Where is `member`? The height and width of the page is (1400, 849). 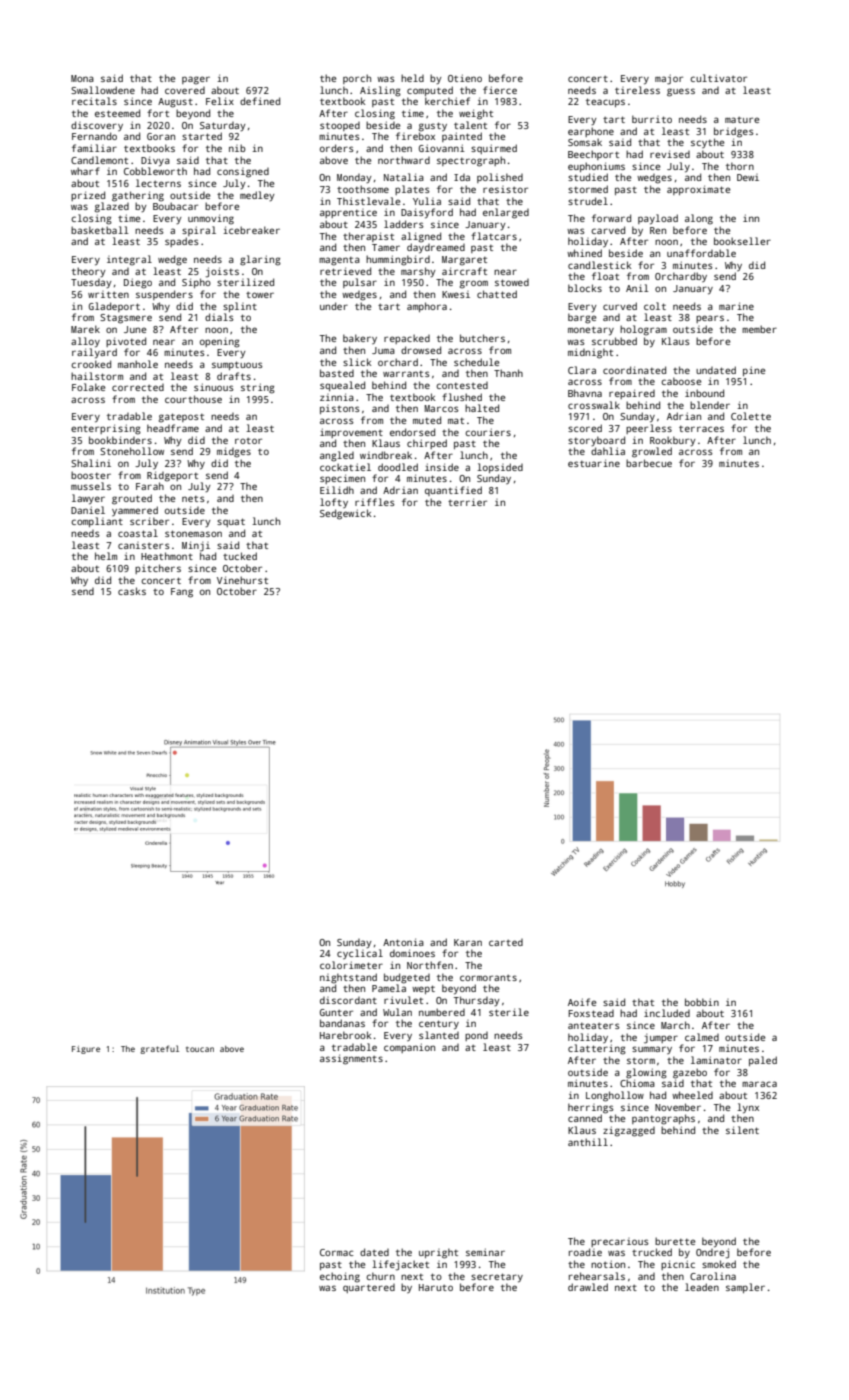
member is located at coordinates (759, 329).
